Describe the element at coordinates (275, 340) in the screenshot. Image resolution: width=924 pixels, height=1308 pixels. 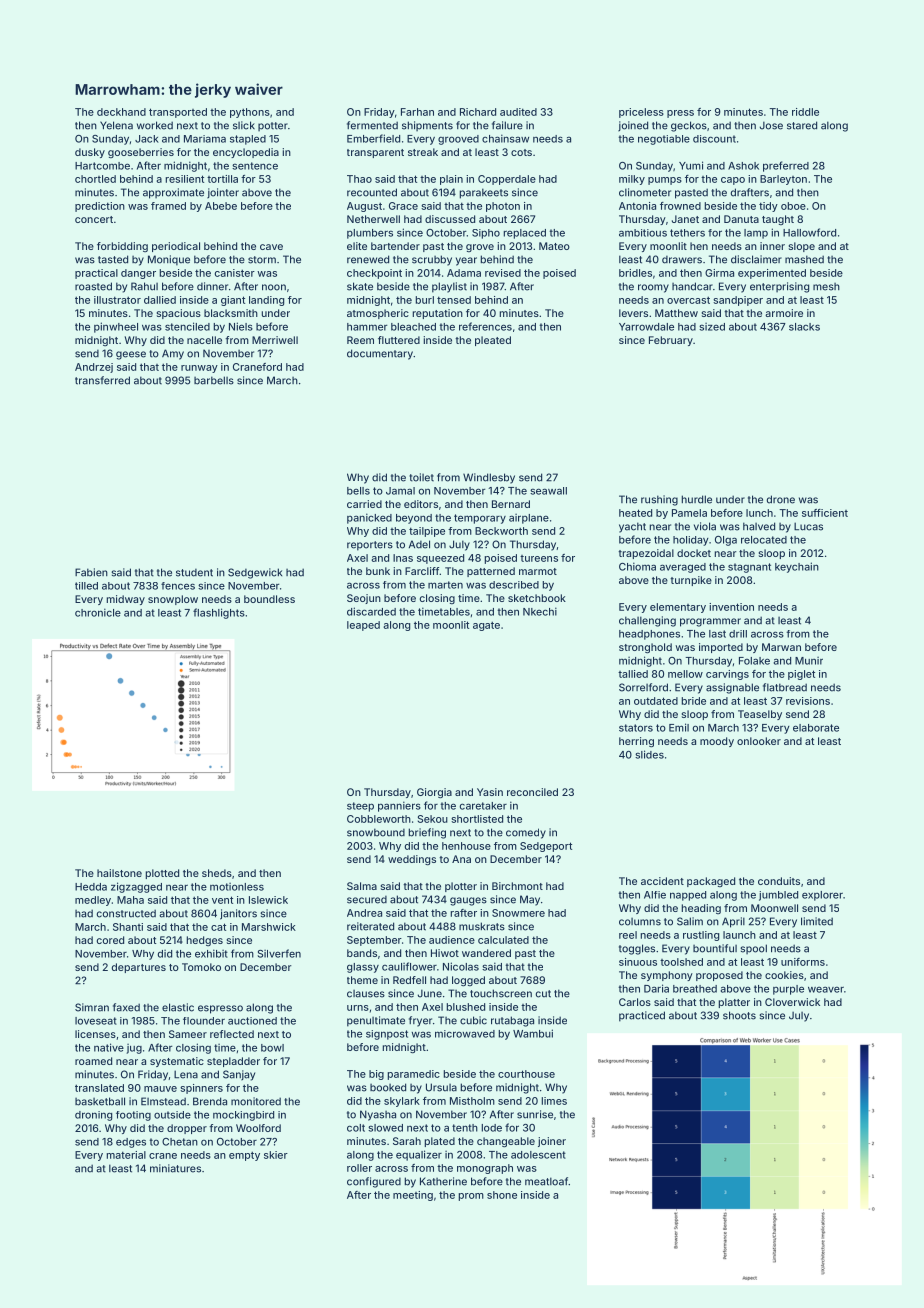
I see `Merriwell` at that location.
